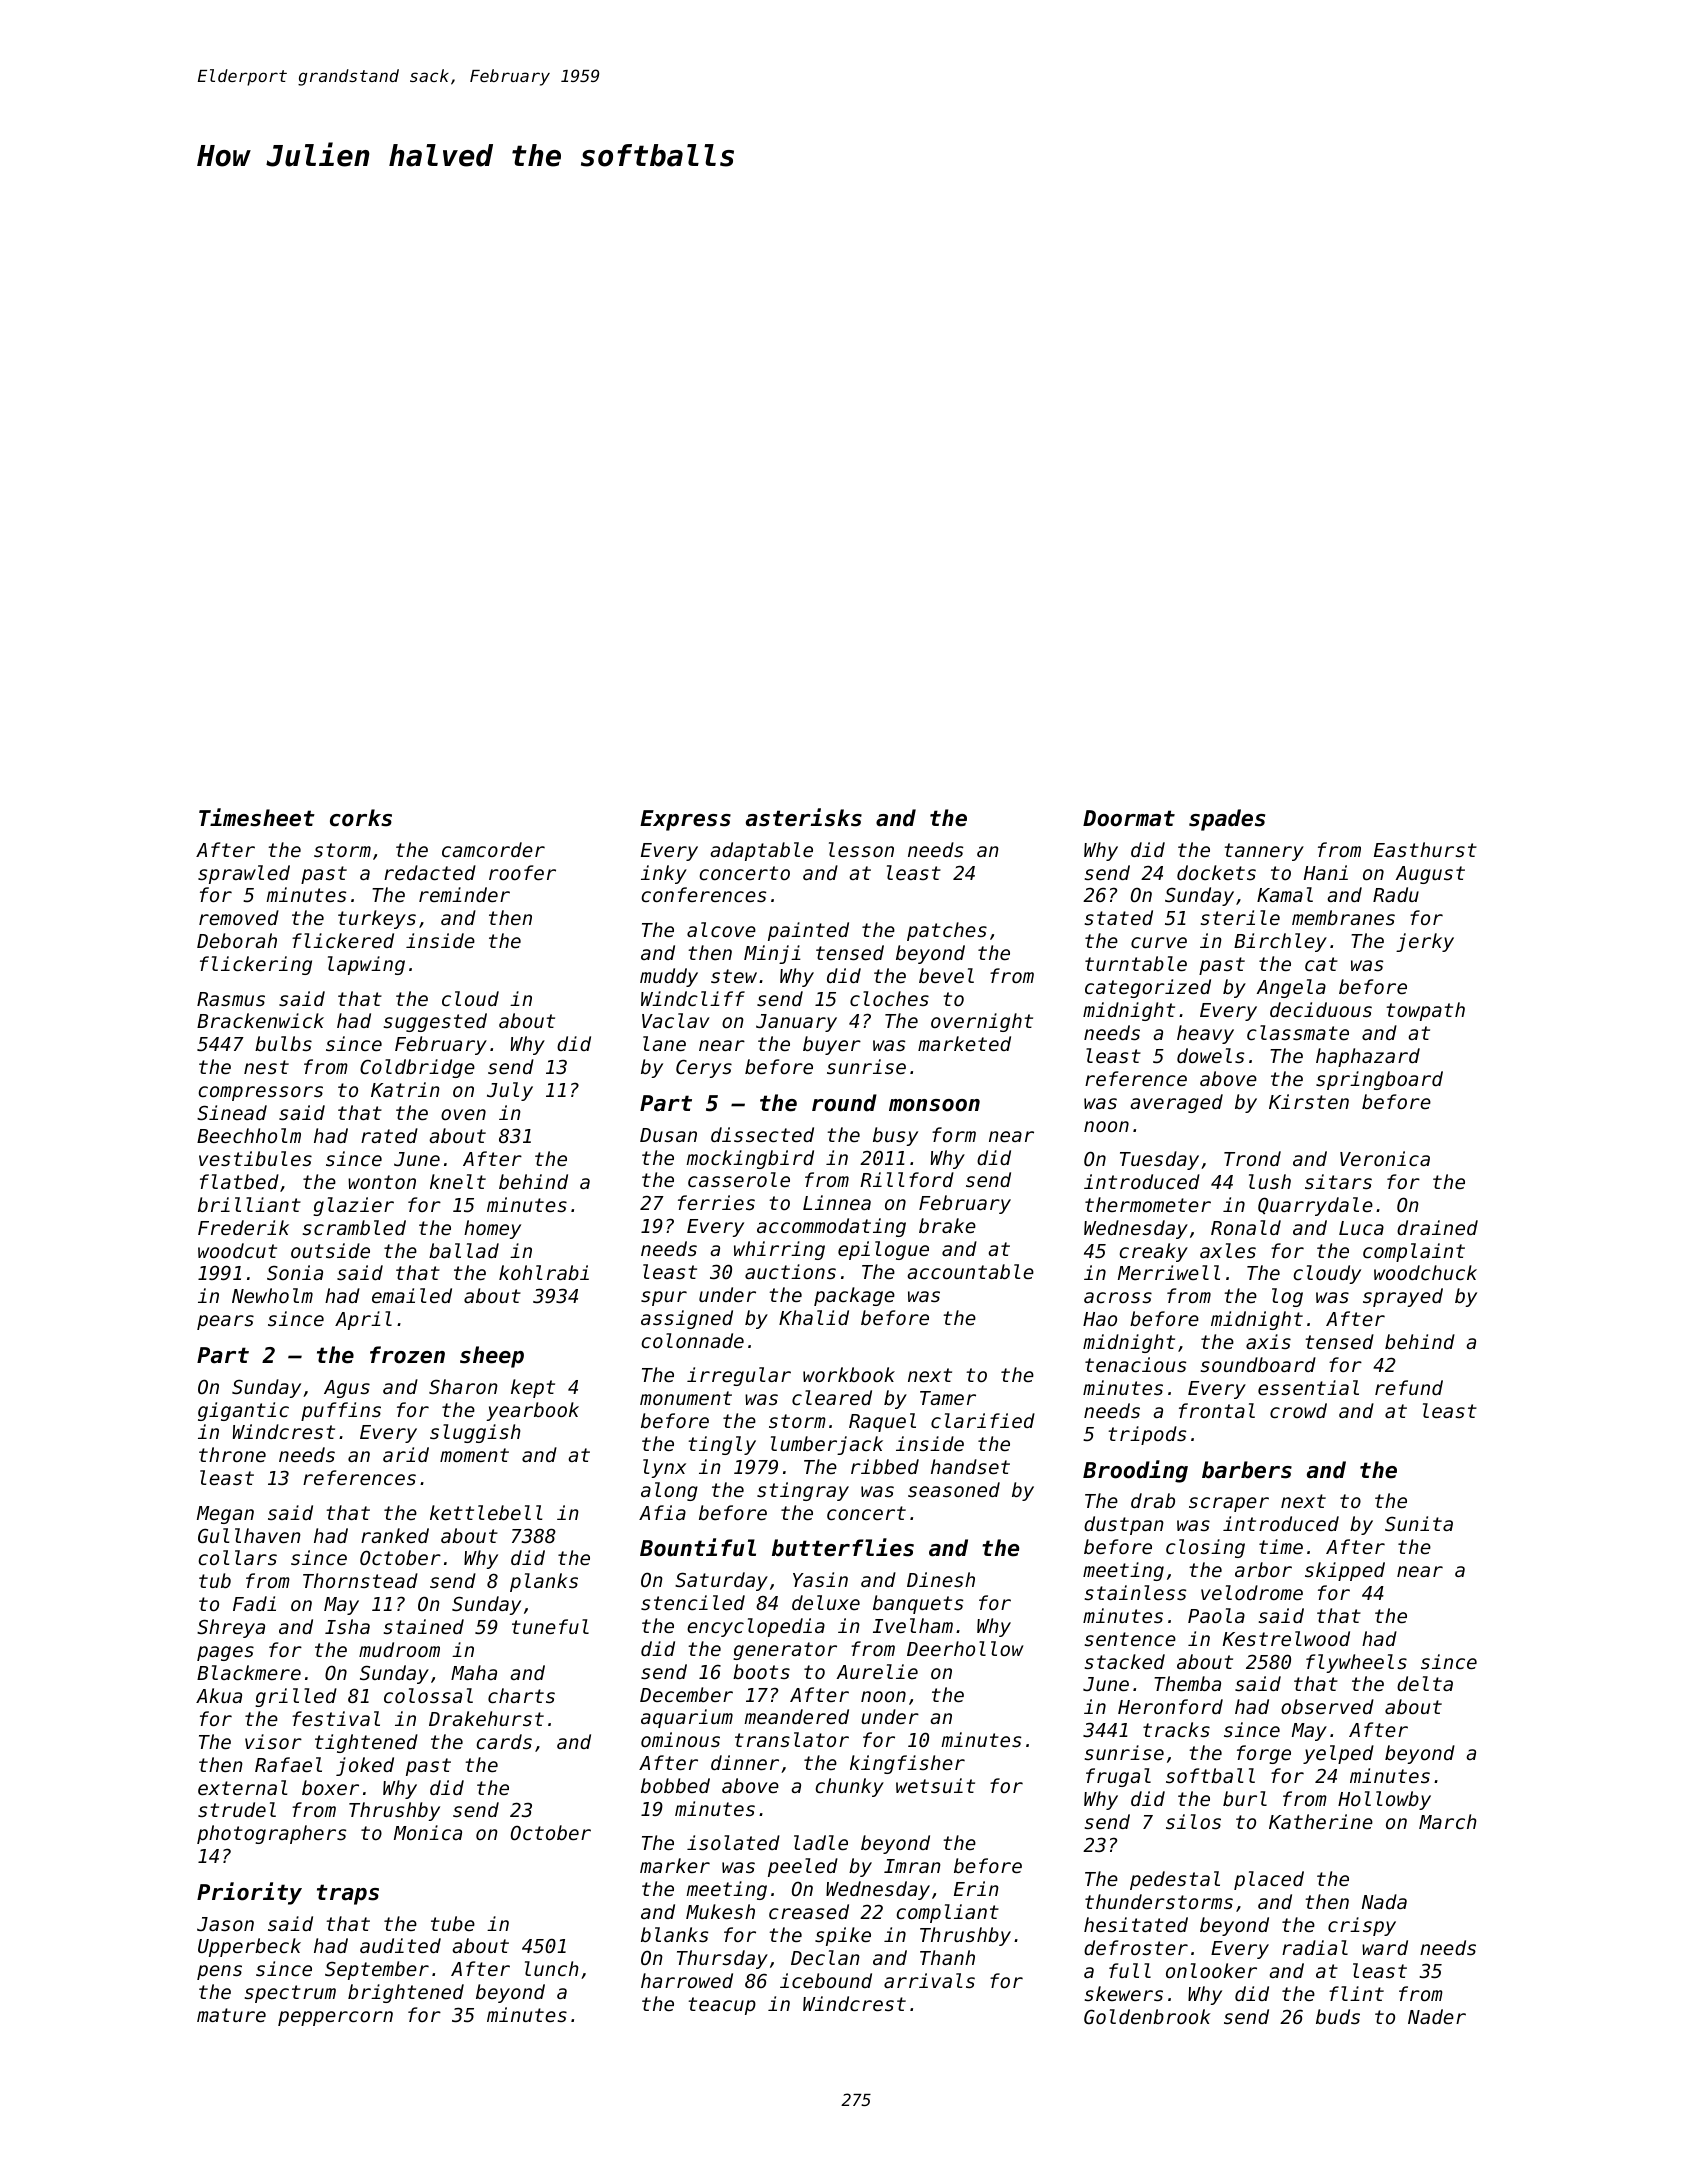  Describe the element at coordinates (1338, 1181) in the screenshot. I see `sitars` at that location.
